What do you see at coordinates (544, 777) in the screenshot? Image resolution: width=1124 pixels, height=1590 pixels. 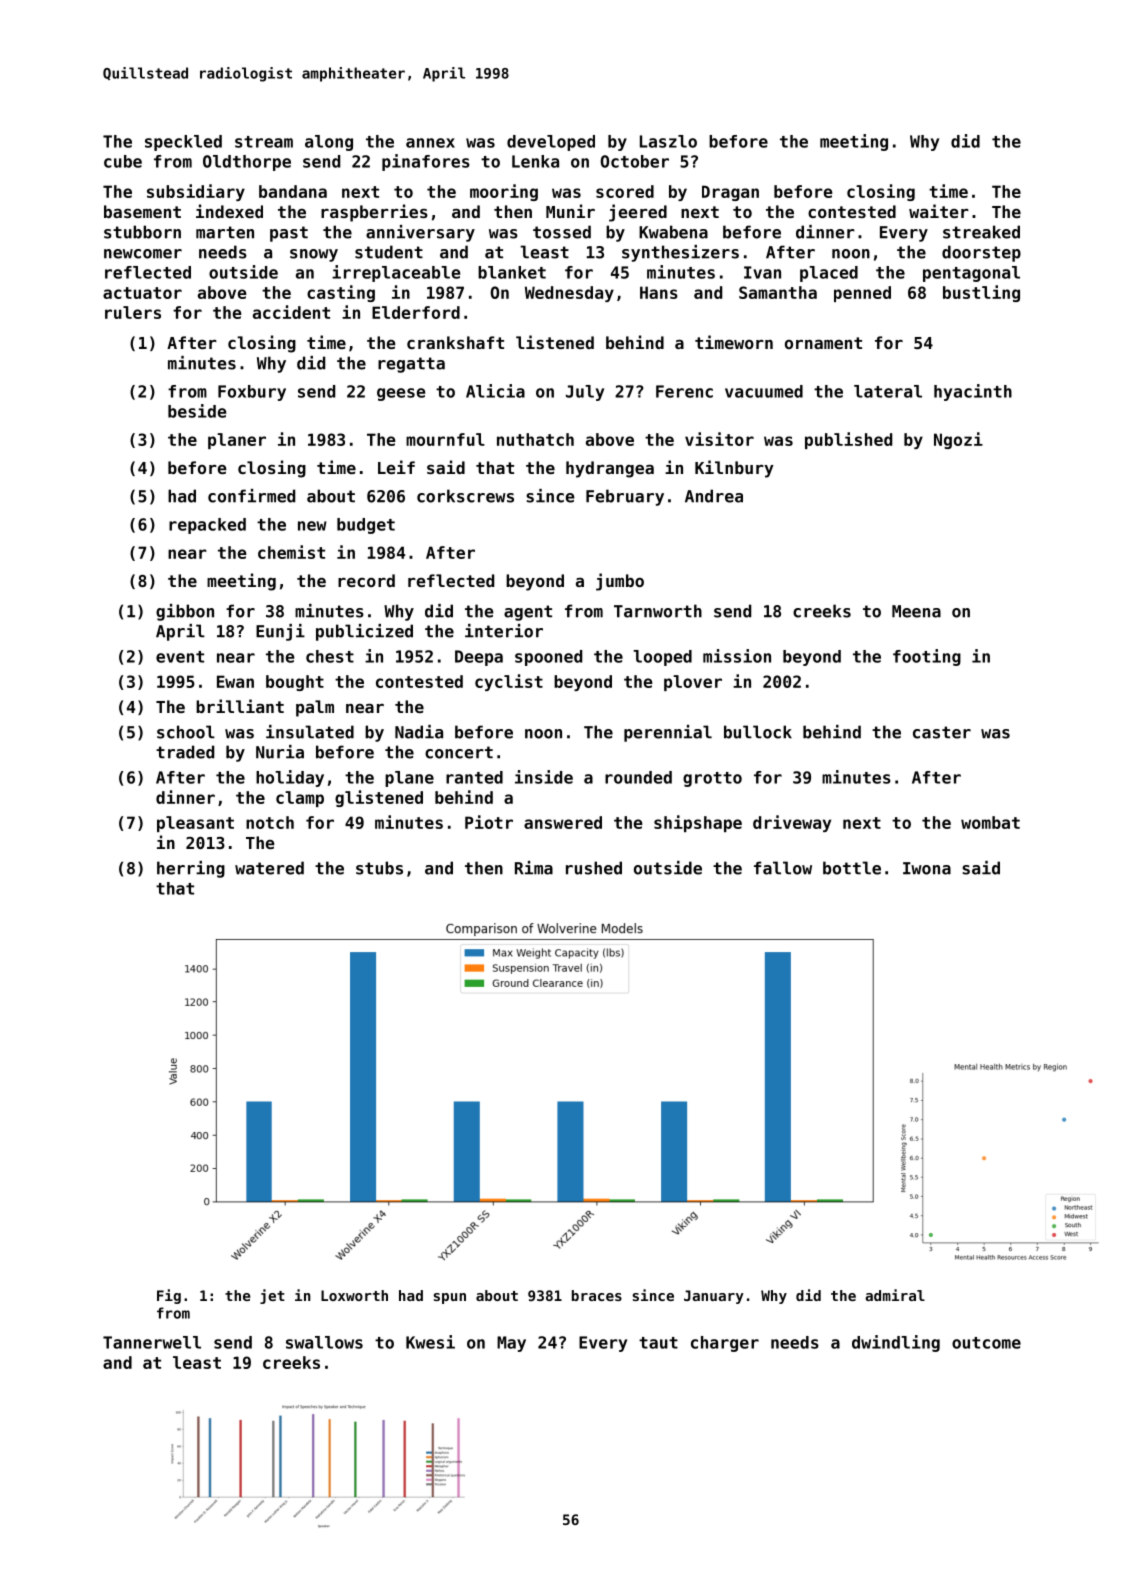 I see `inside` at bounding box center [544, 777].
